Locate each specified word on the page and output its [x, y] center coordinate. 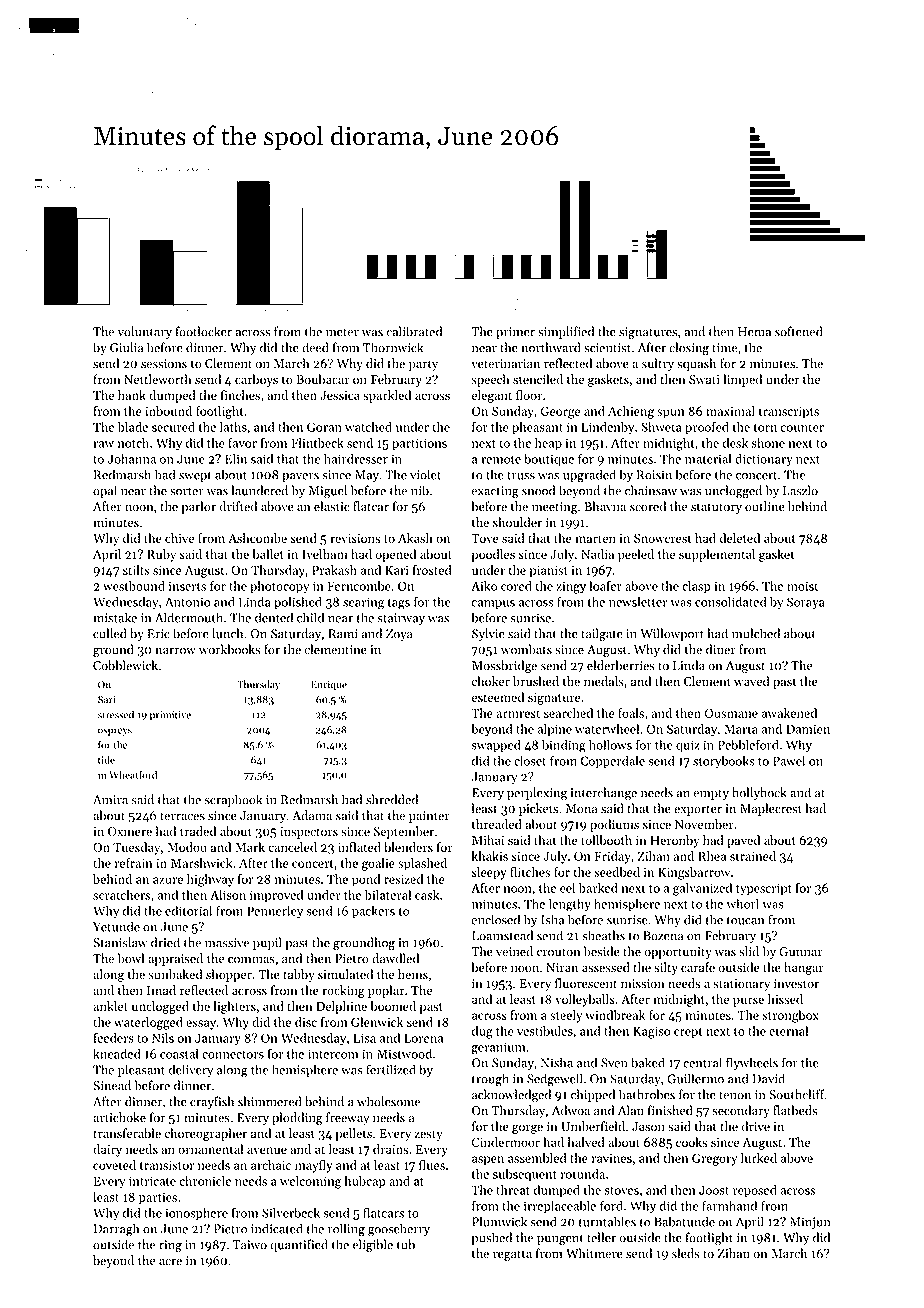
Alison [228, 895]
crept [688, 1033]
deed [315, 347]
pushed [492, 1238]
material [708, 458]
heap [548, 444]
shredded [392, 799]
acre [170, 1262]
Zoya [399, 635]
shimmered [269, 1101]
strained [753, 856]
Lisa [364, 1038]
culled [110, 633]
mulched [756, 633]
